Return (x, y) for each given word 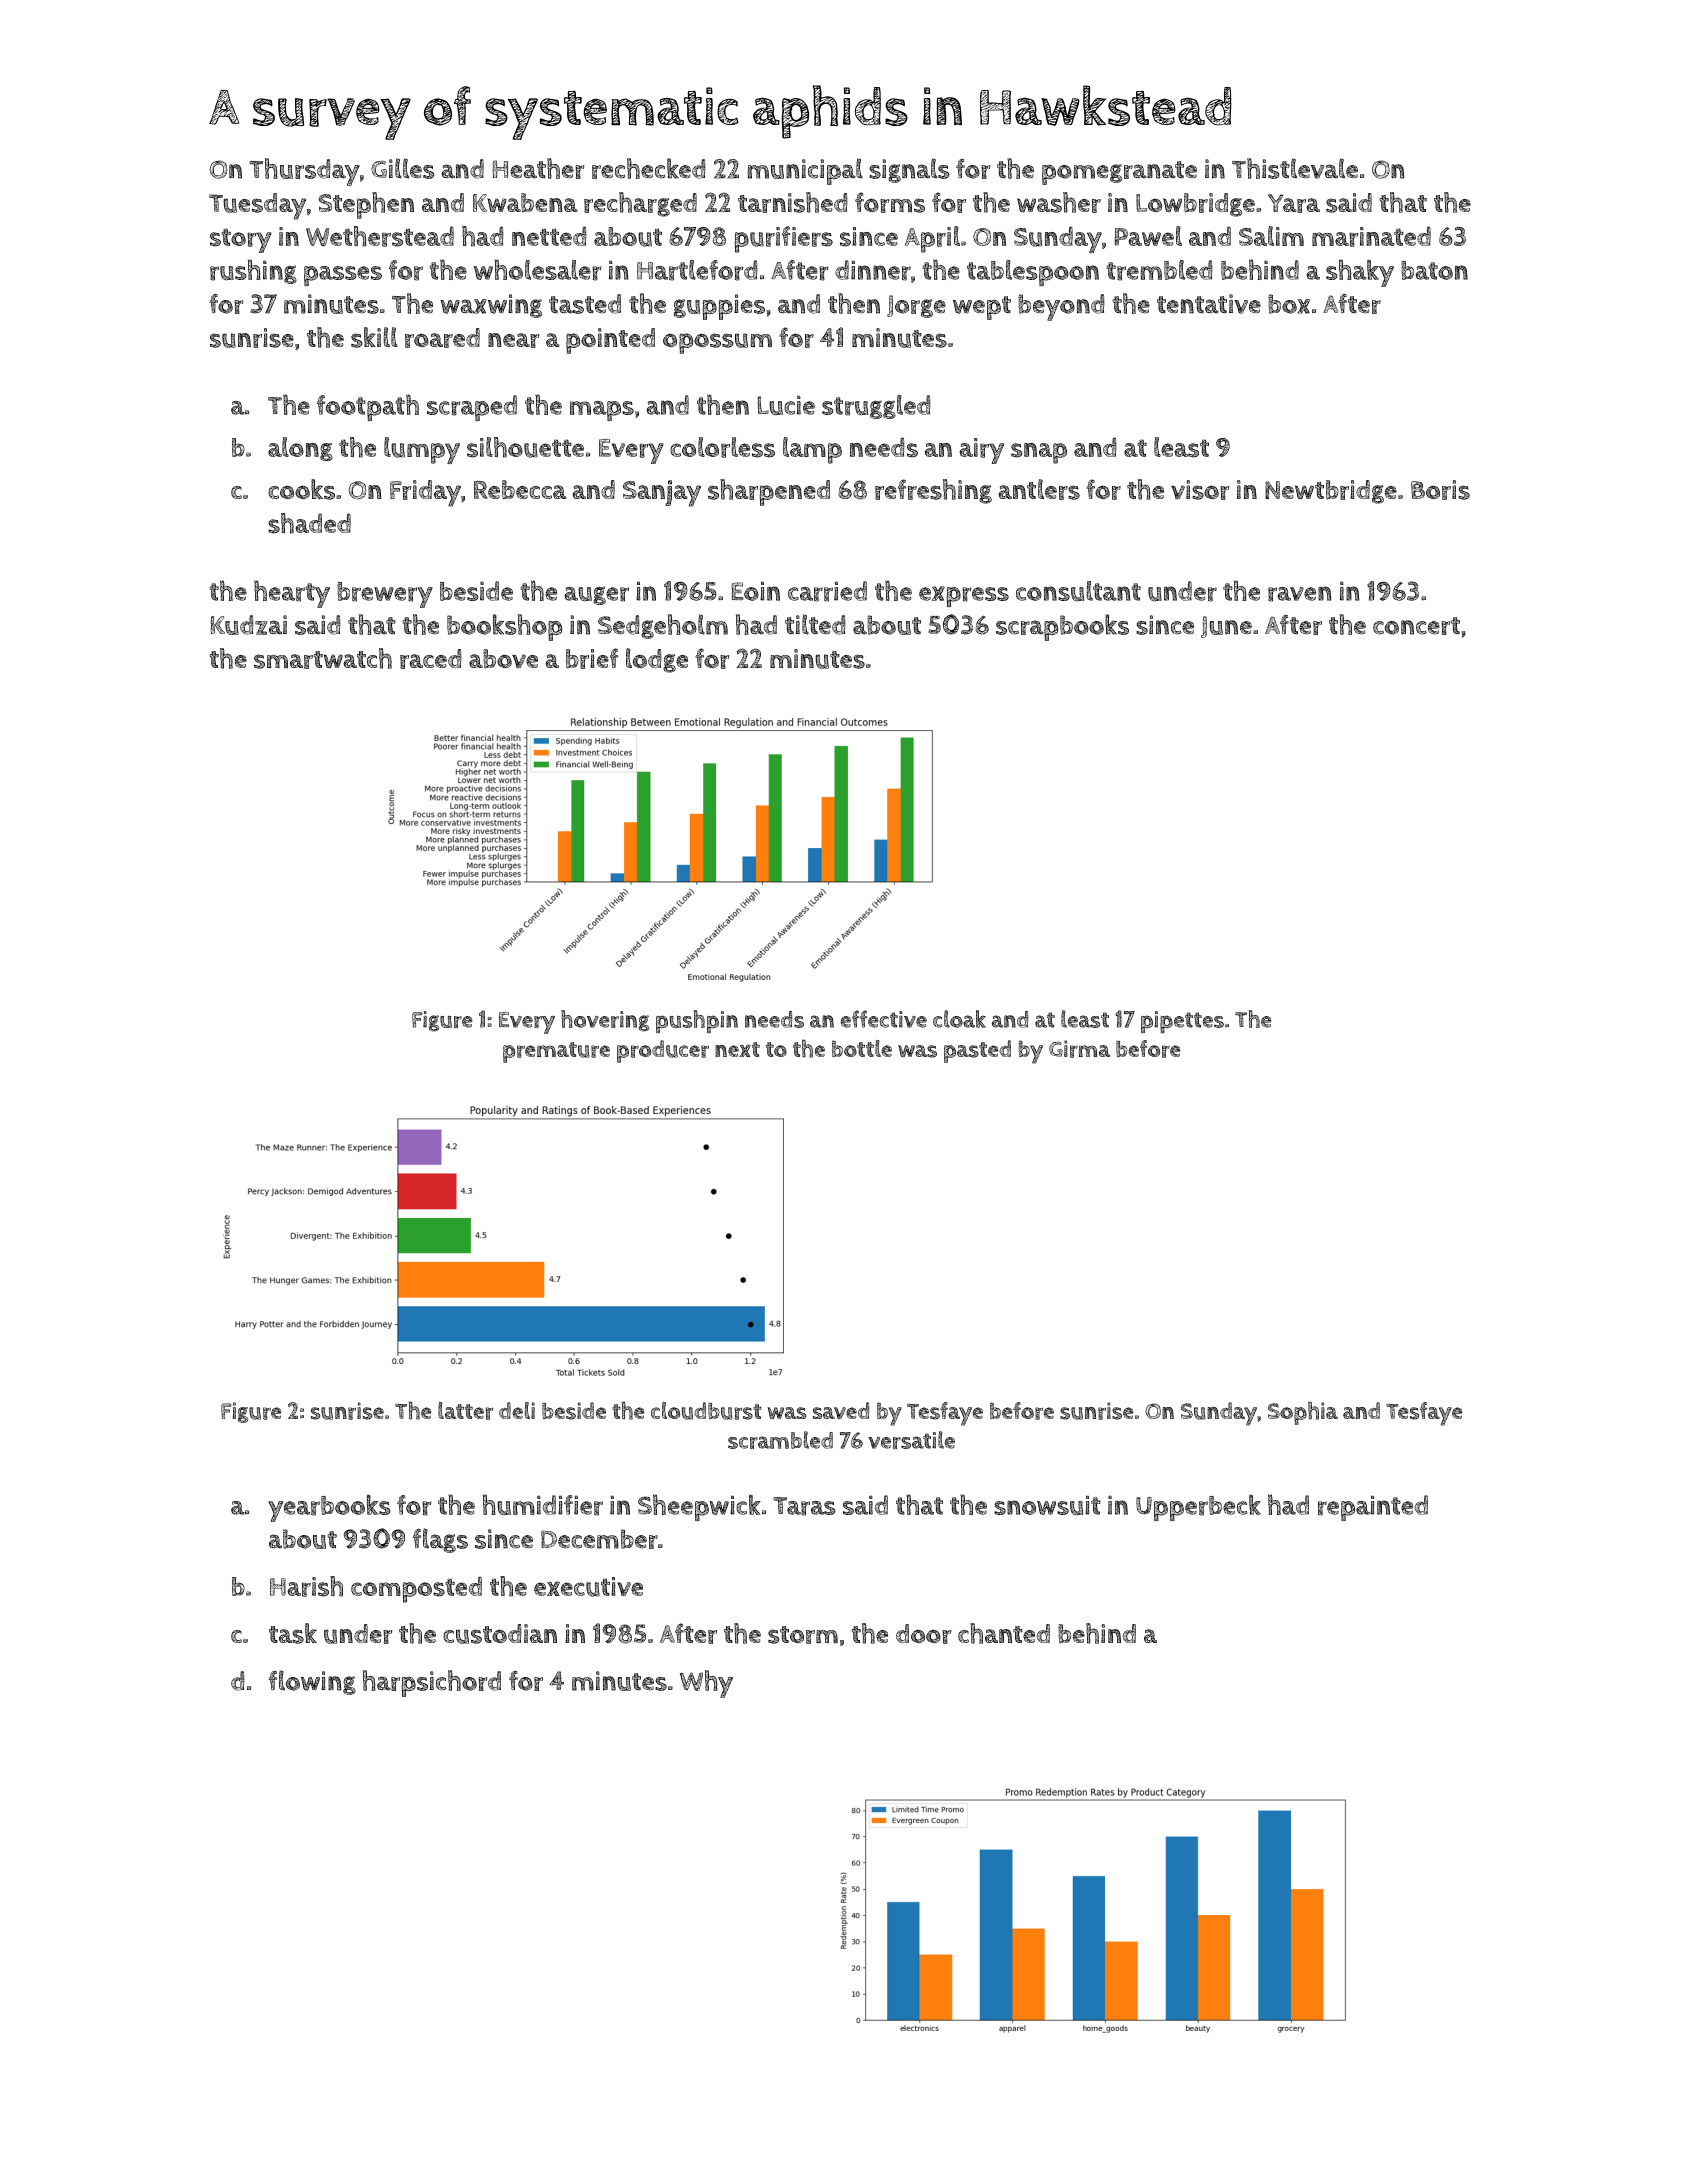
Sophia (1303, 1413)
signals (909, 170)
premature (556, 1052)
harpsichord (432, 1683)
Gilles (403, 168)
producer (663, 1051)
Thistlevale (1295, 168)
